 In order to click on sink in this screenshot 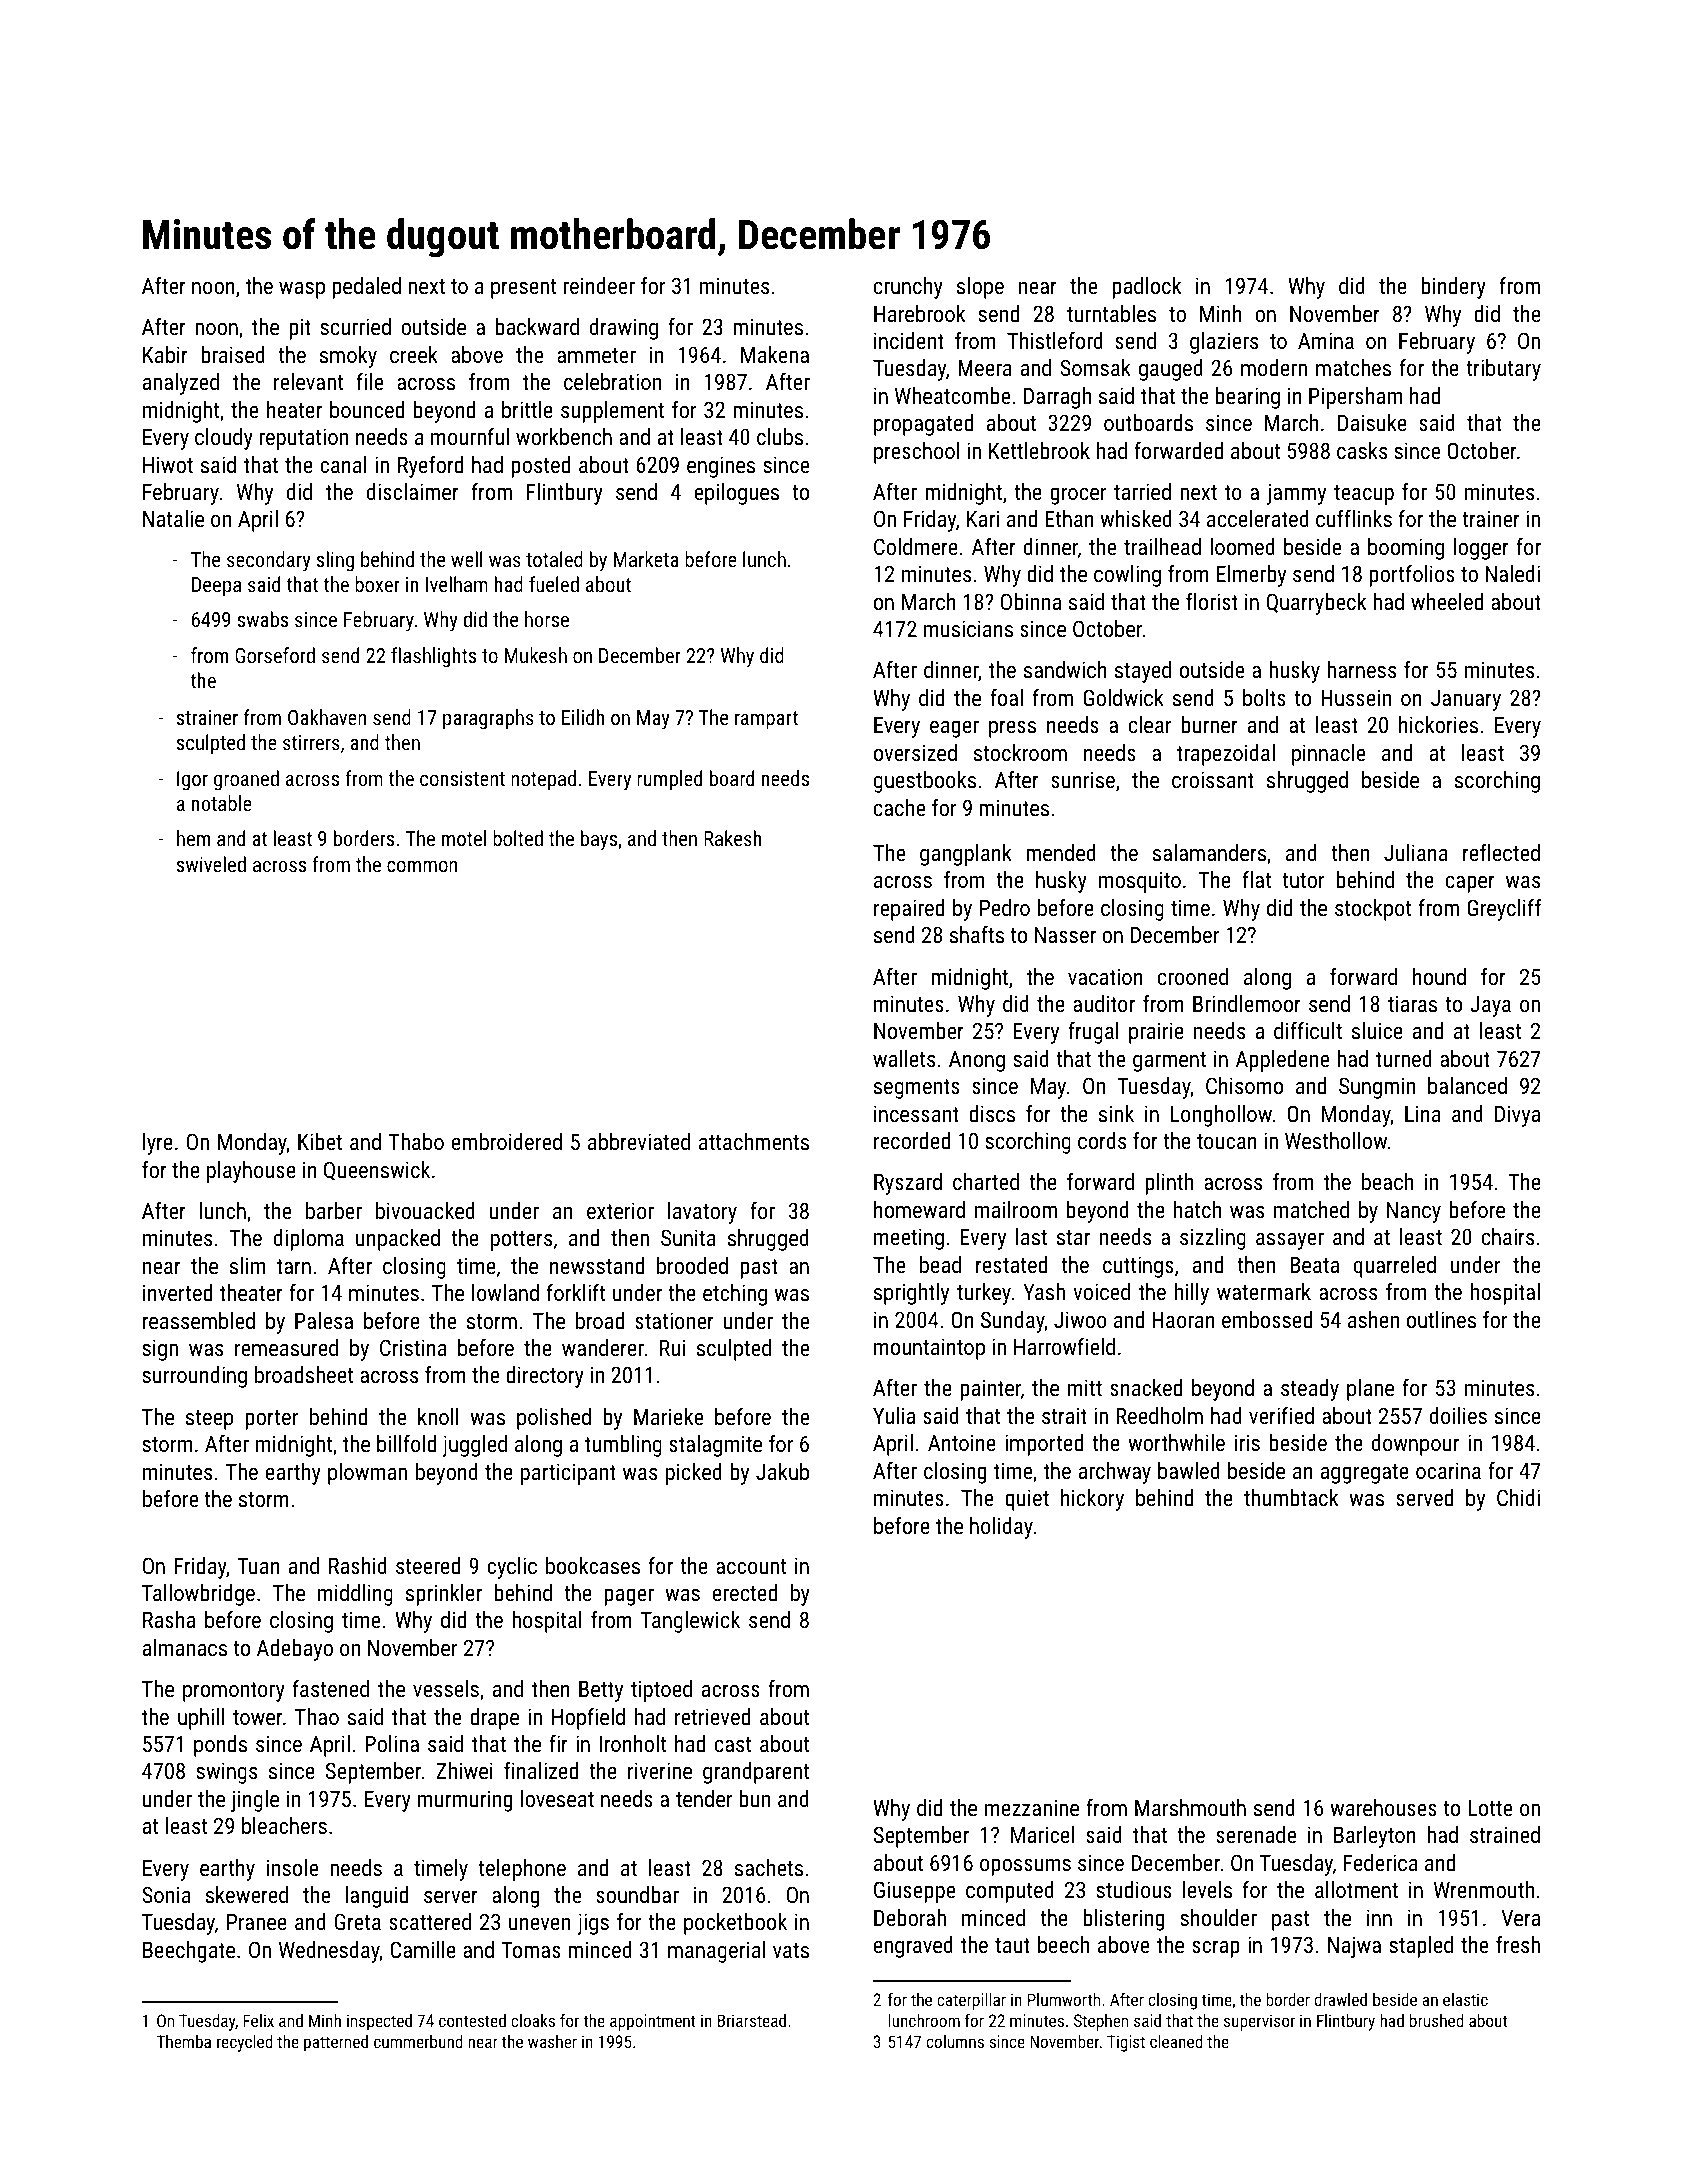, I will do `click(1116, 1113)`.
